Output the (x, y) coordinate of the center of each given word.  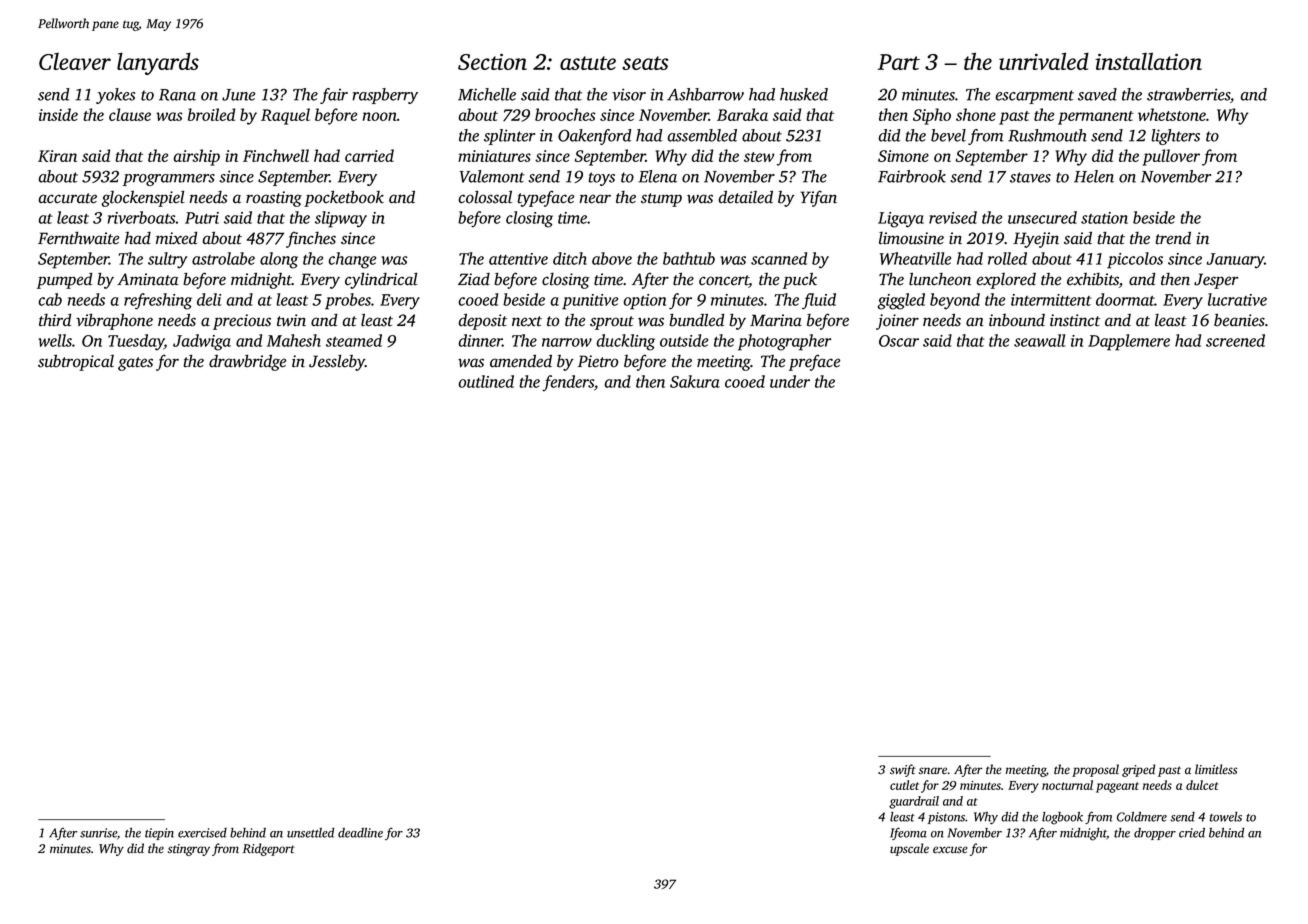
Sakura (695, 381)
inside (58, 114)
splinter (509, 137)
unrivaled (1044, 61)
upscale (909, 849)
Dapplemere (1129, 342)
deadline (360, 833)
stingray (189, 850)
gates (135, 364)
